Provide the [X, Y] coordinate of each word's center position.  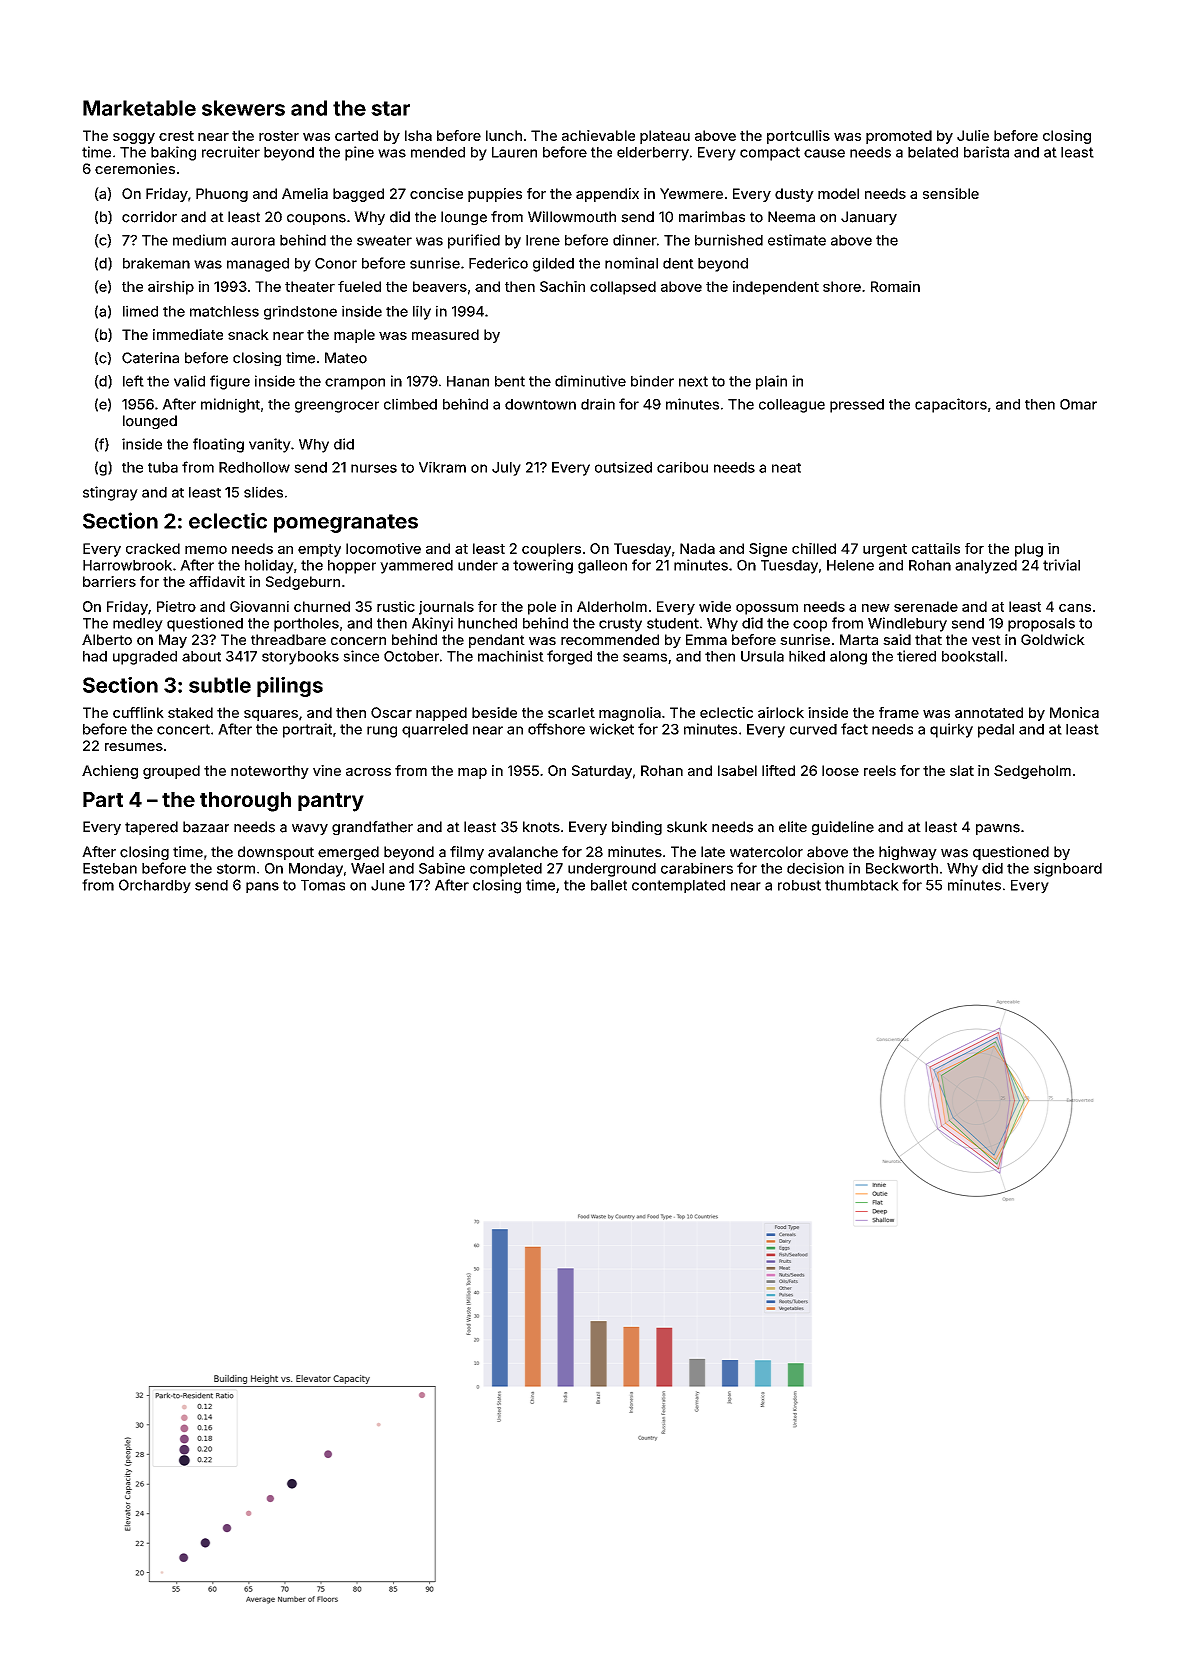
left [133, 381]
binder [652, 381]
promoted [899, 137]
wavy [310, 829]
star [390, 108]
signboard [1068, 869]
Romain [895, 286]
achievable [598, 135]
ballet [609, 885]
